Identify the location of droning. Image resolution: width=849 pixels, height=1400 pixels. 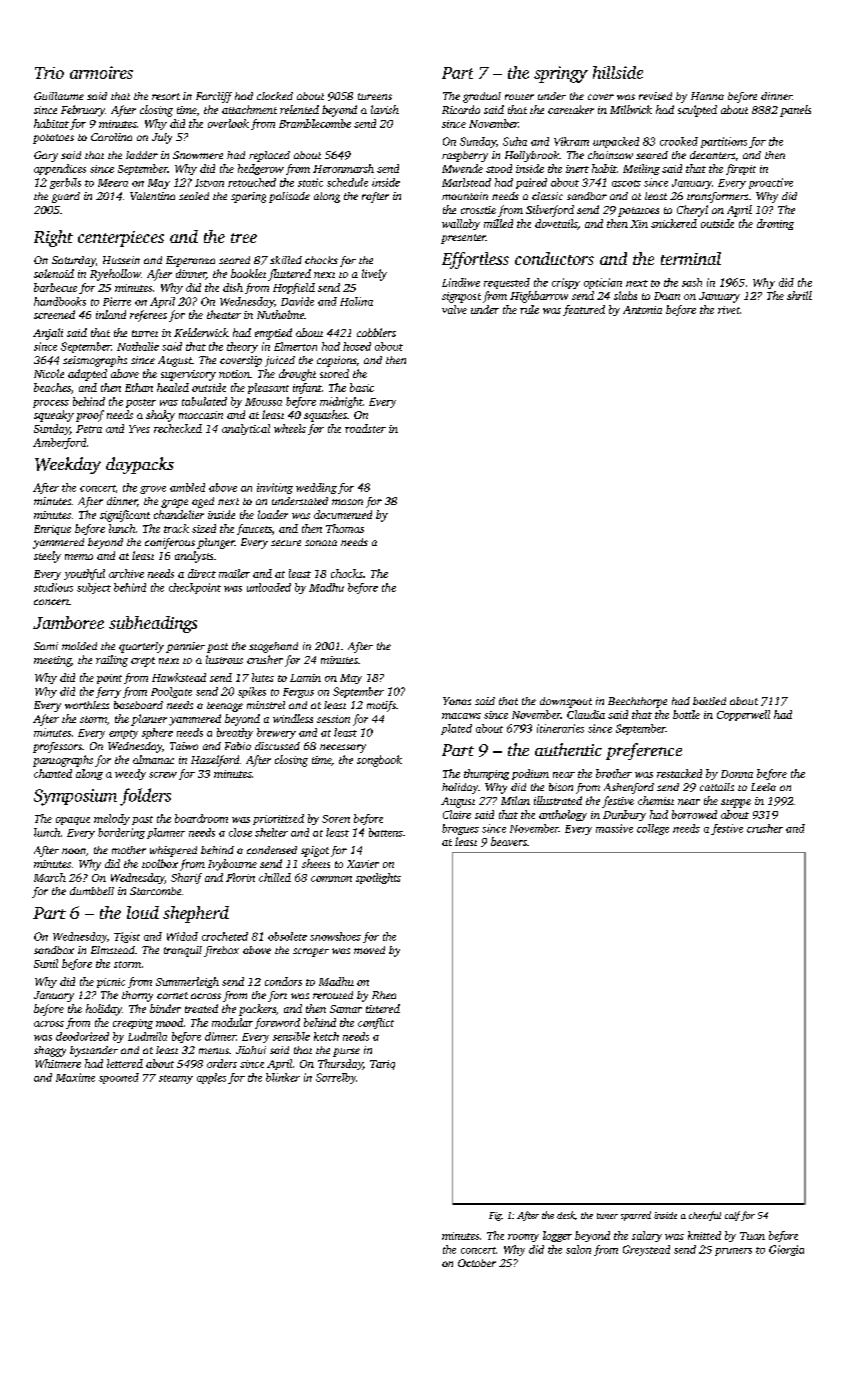
(775, 224).
